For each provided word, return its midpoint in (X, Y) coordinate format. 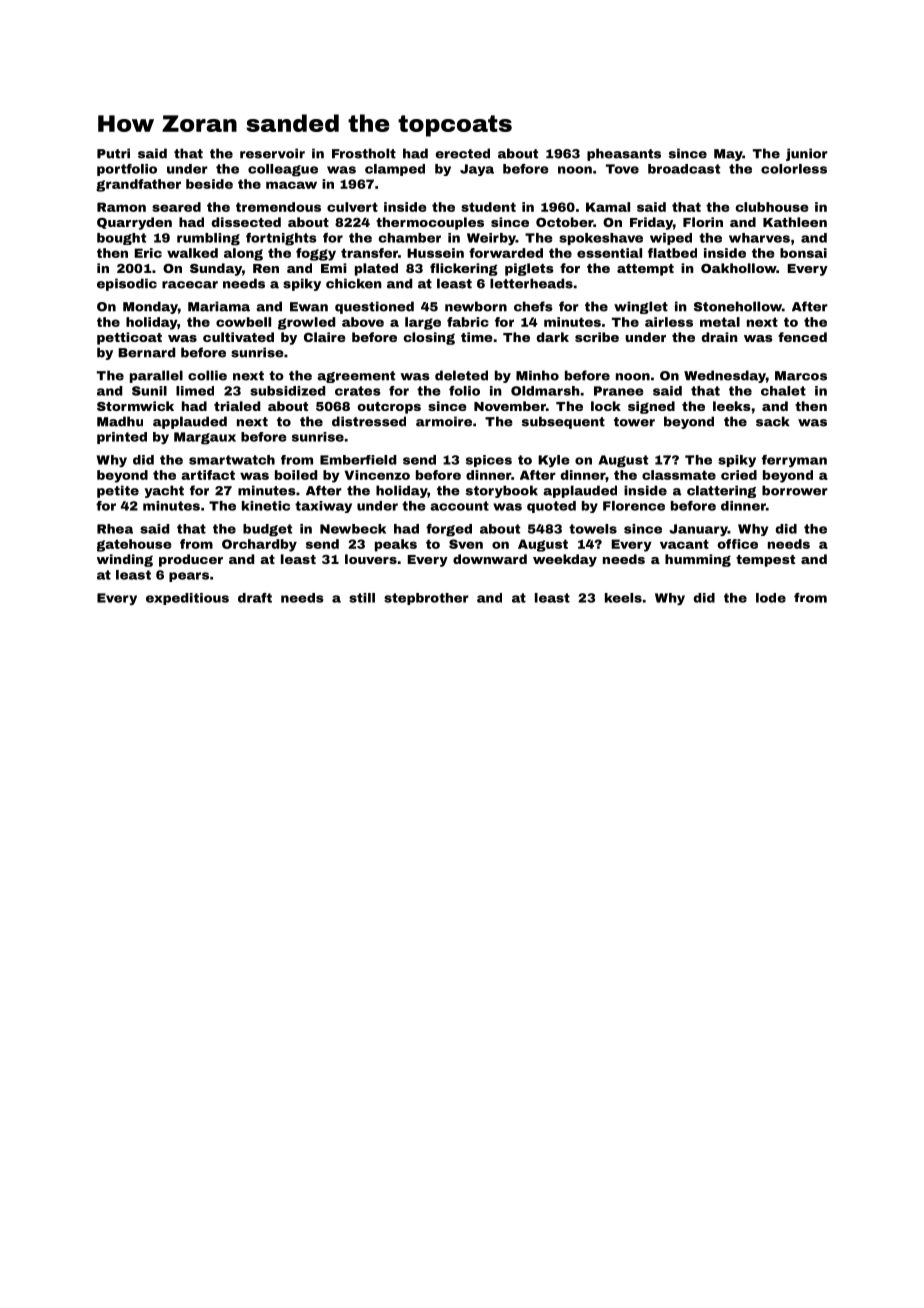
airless (669, 322)
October (564, 222)
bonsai (803, 253)
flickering (464, 269)
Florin (703, 222)
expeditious (187, 599)
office (737, 544)
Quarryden (134, 223)
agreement (356, 377)
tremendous (278, 207)
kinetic (266, 506)
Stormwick (135, 406)
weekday (565, 560)
